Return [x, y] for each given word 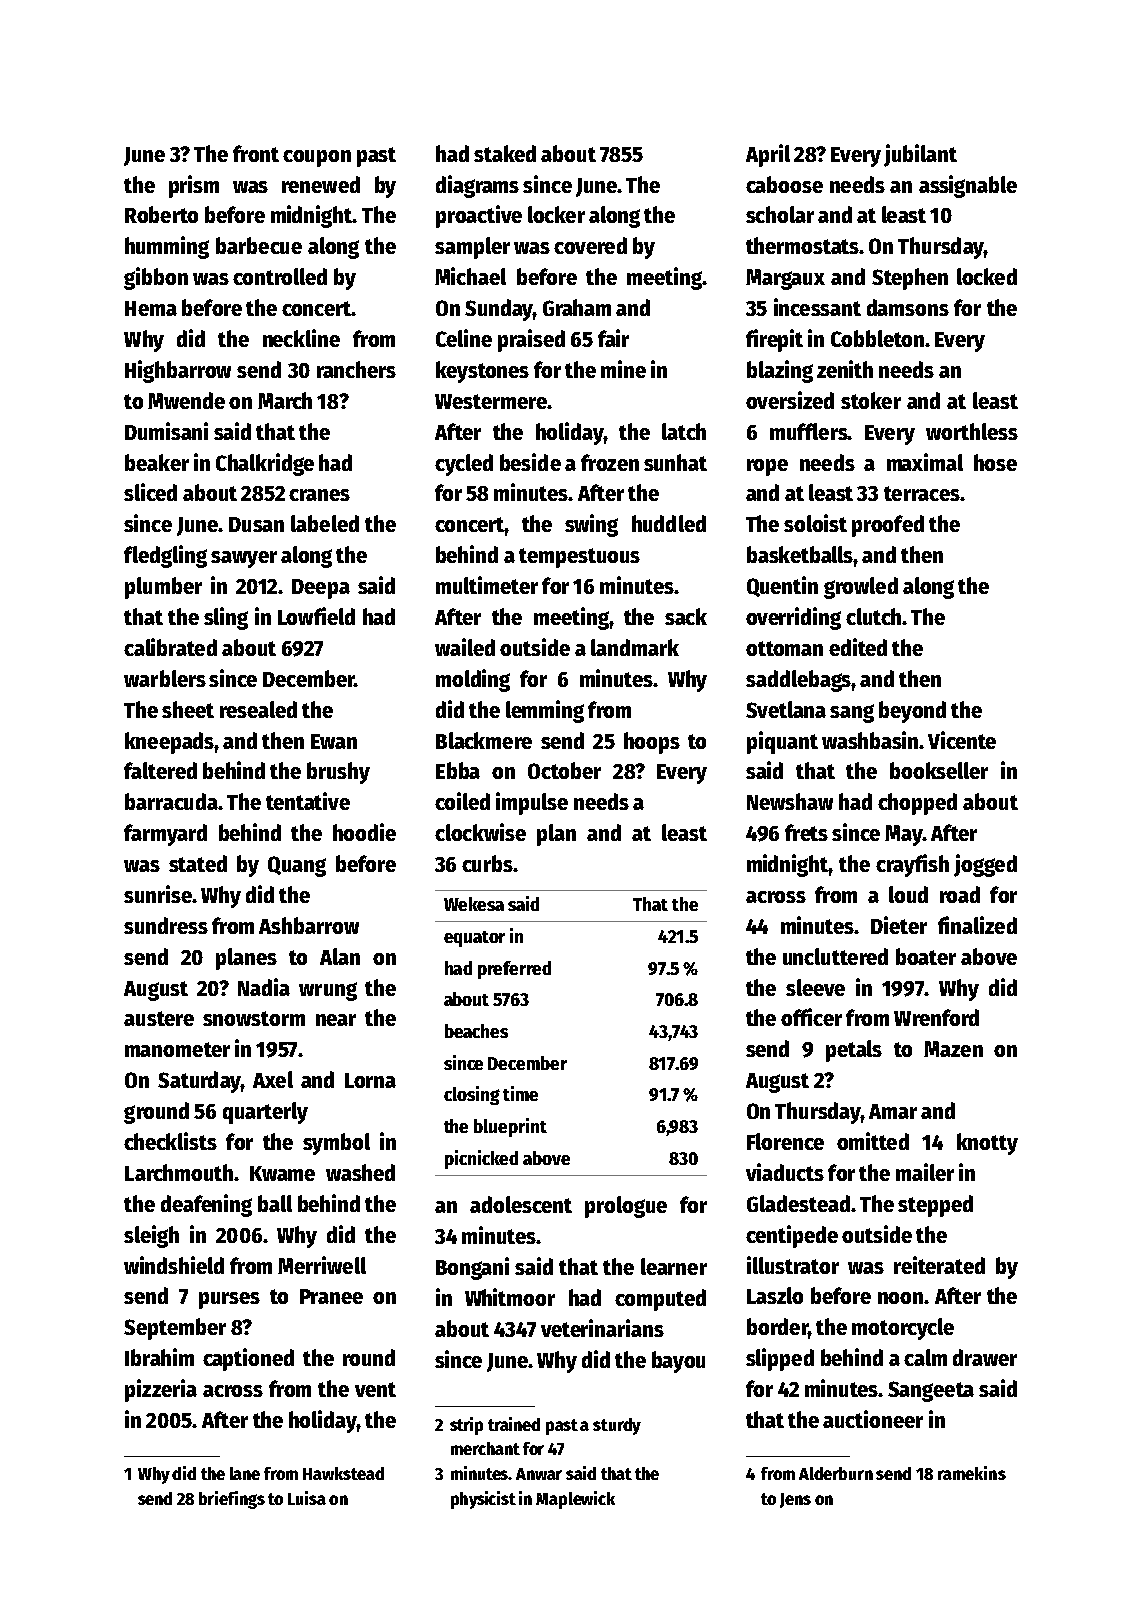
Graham [577, 307]
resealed [258, 709]
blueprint [510, 1127]
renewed [321, 184]
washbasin [870, 740]
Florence [785, 1141]
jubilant [920, 155]
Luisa [307, 1498]
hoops [652, 743]
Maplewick [575, 1500]
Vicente [962, 740]
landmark [635, 647]
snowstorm [254, 1018]
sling [226, 618]
